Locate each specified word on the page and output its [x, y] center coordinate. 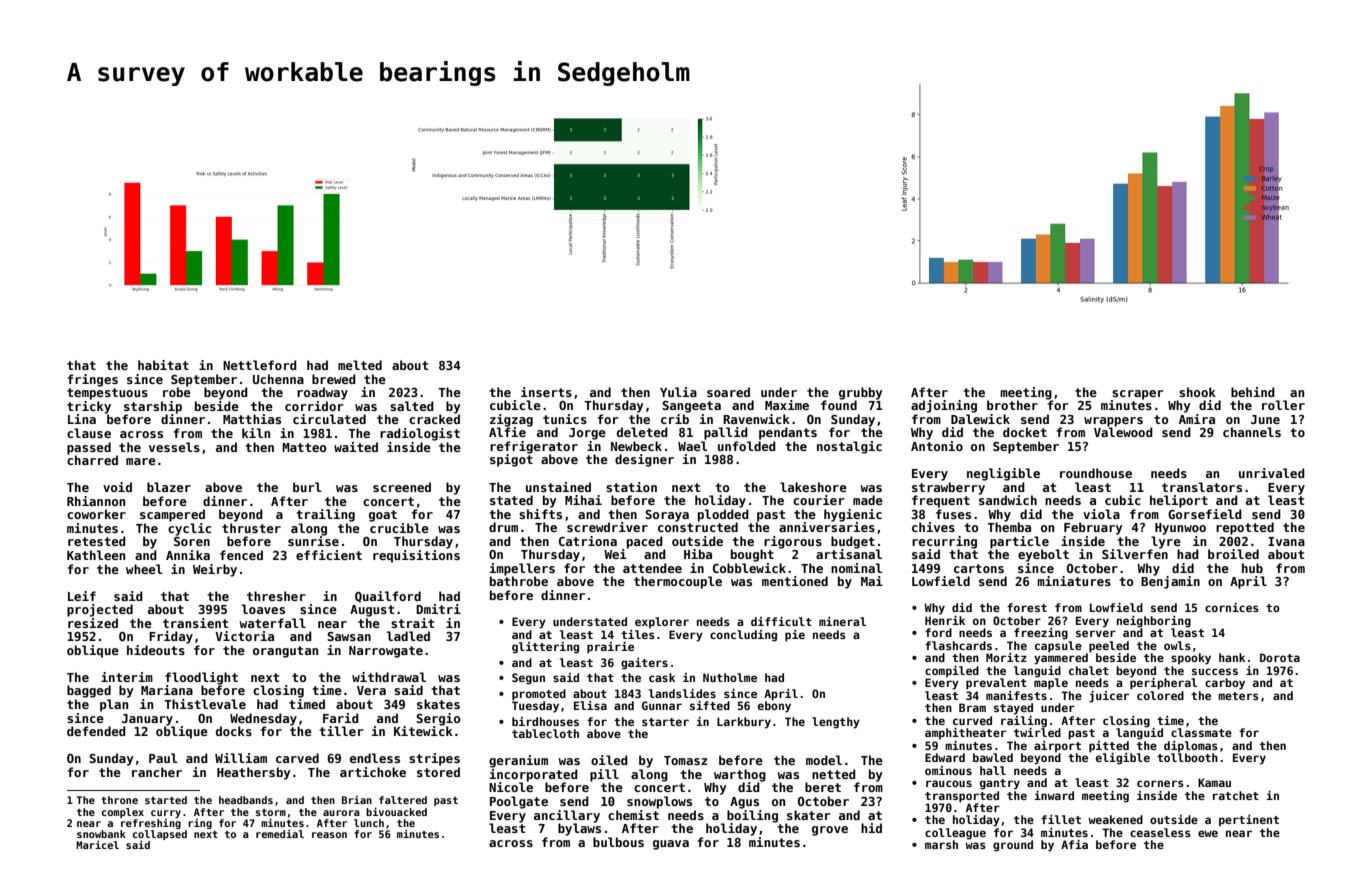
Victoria [244, 636]
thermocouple [678, 582]
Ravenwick [756, 419]
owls [1177, 645]
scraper [1138, 395]
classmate [1201, 732]
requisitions [416, 556]
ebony [774, 707]
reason [329, 835]
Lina [82, 419]
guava [671, 845]
